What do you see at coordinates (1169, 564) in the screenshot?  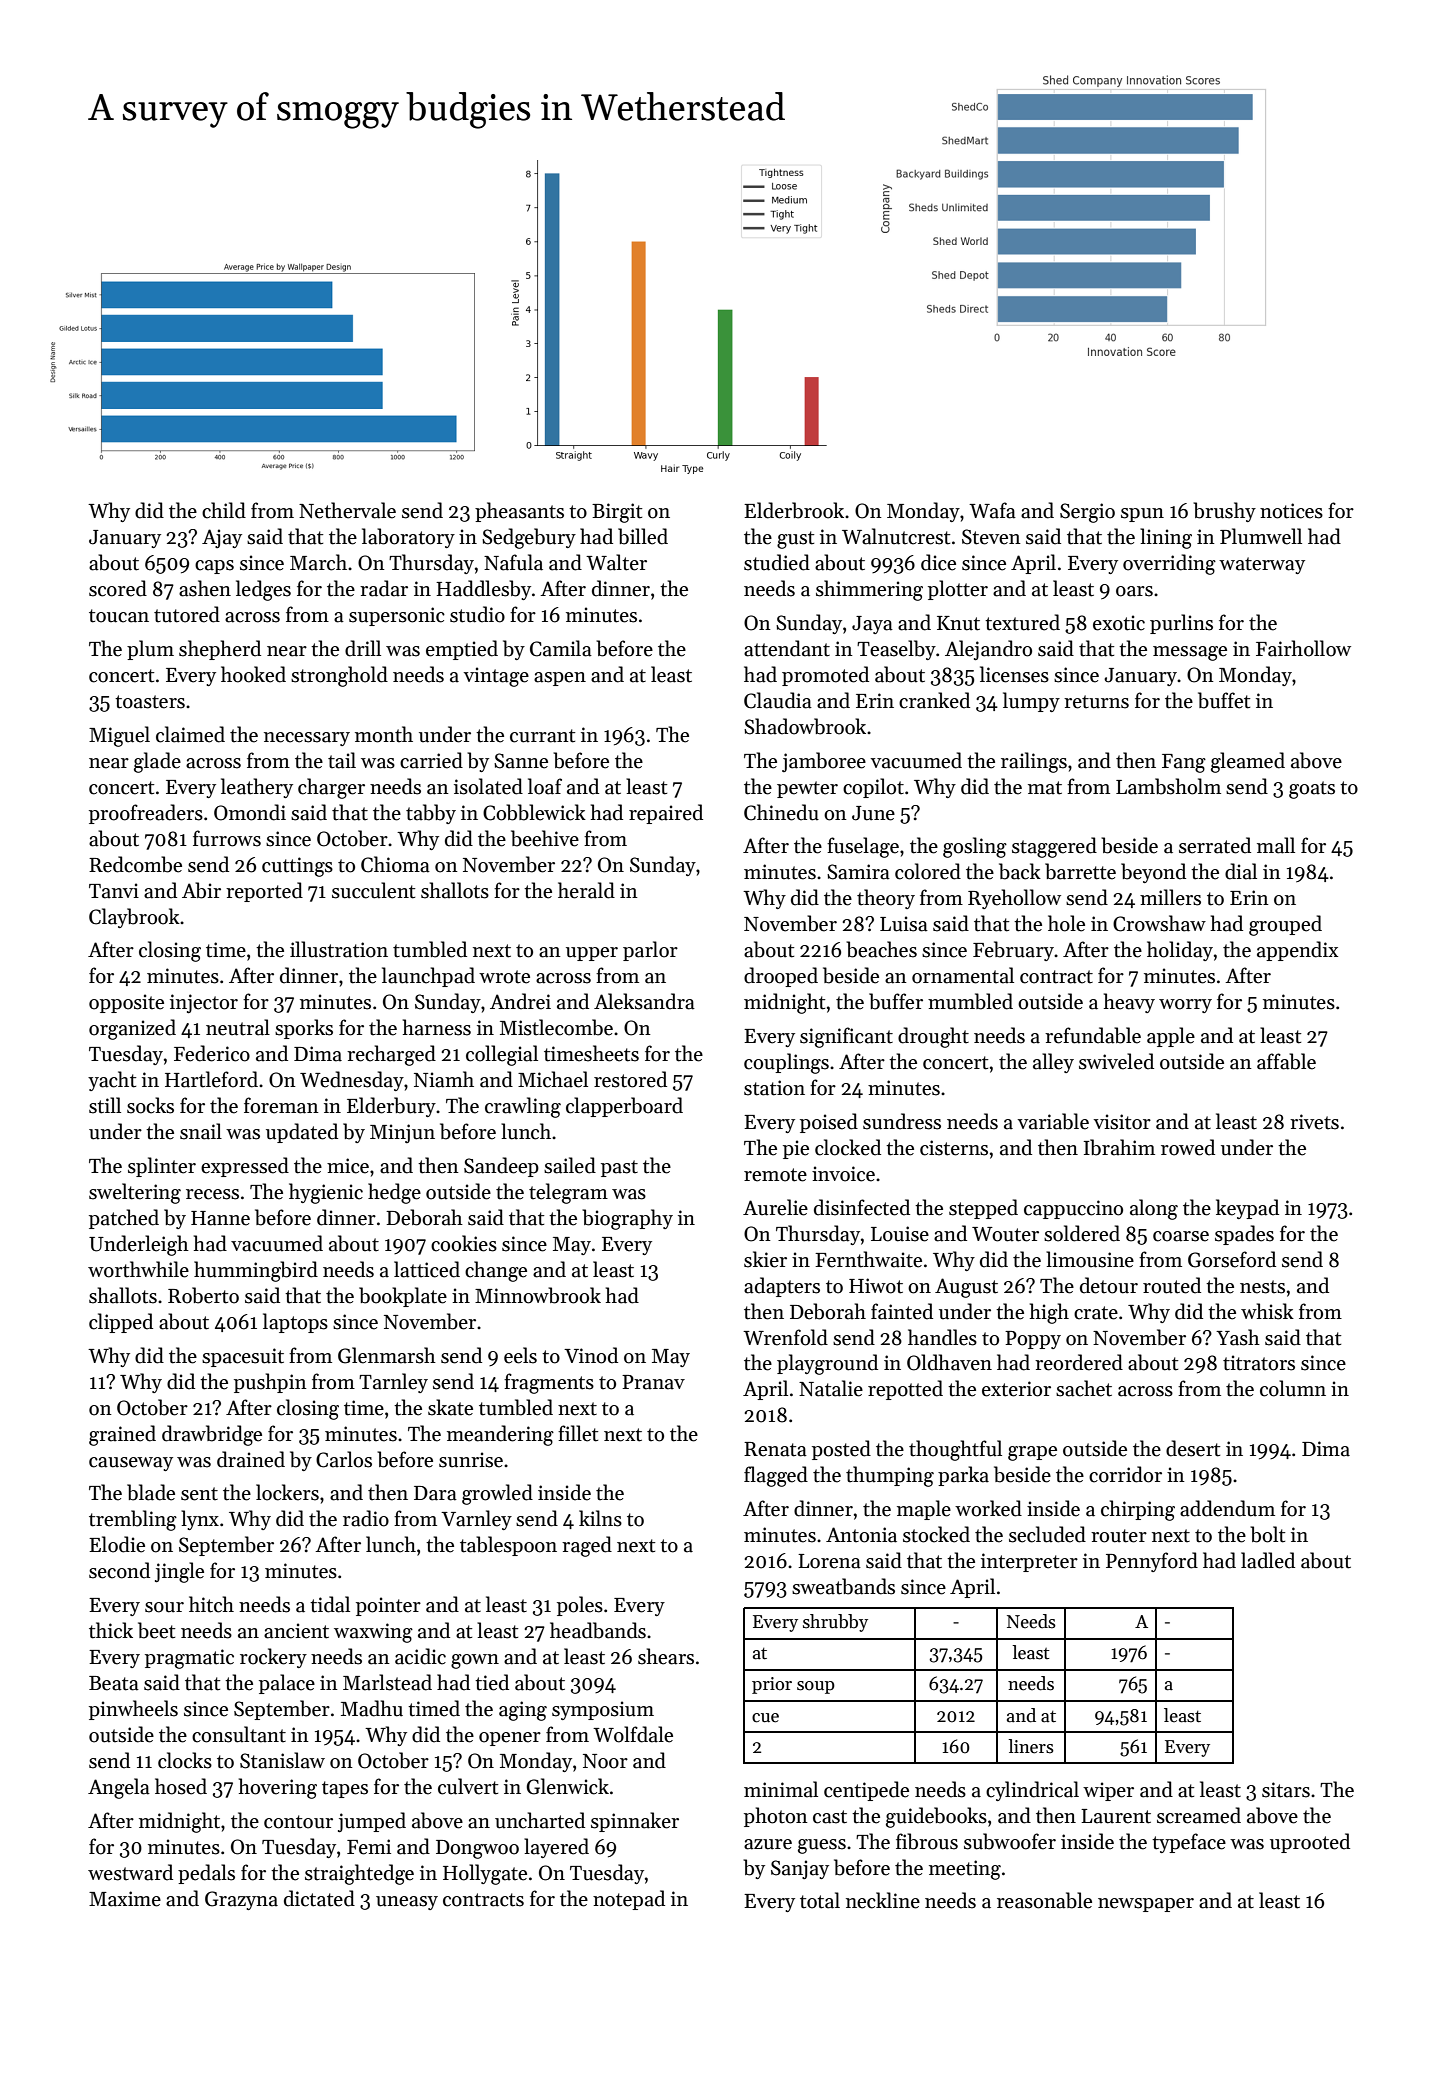 I see `overriding` at bounding box center [1169, 564].
